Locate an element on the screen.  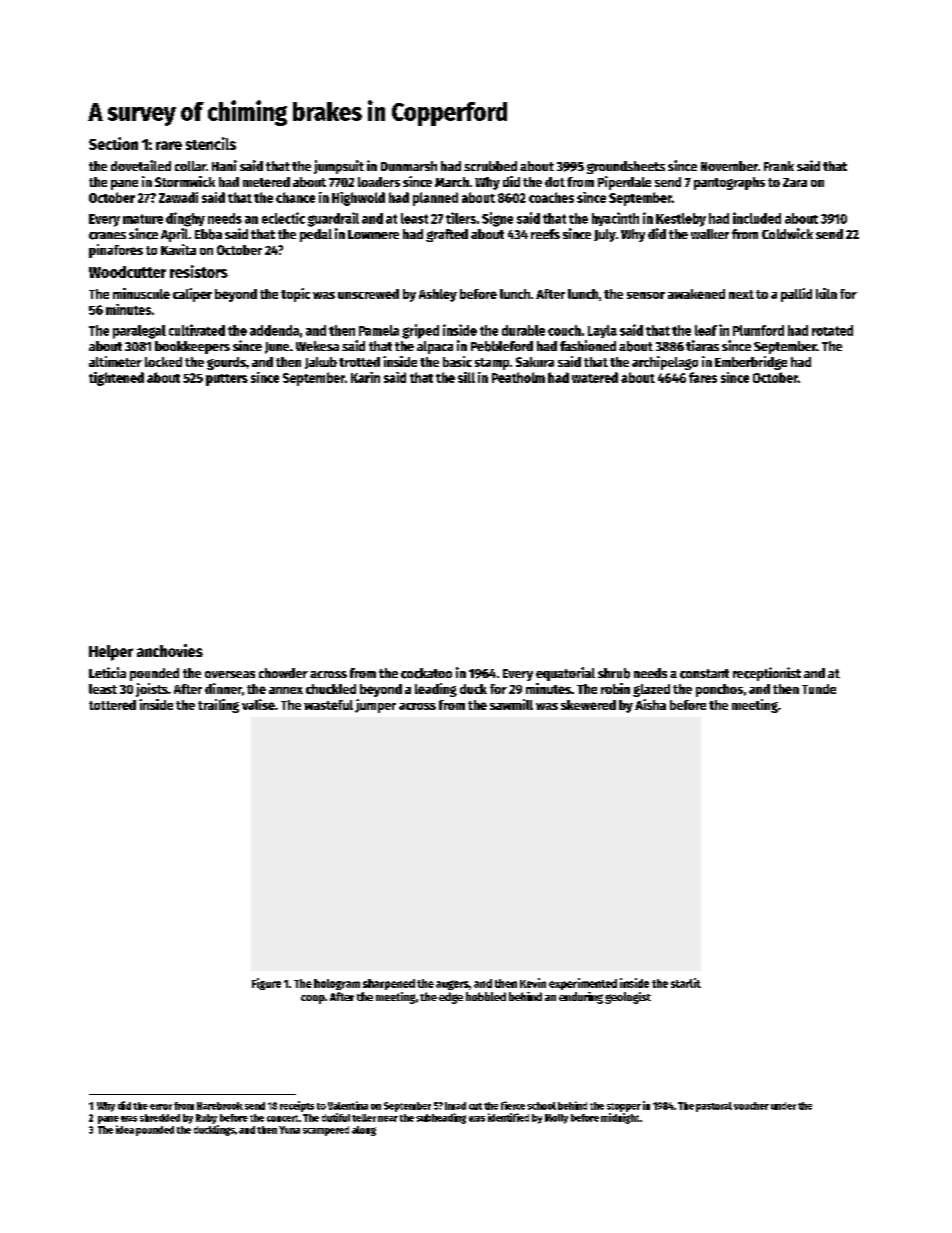
putters is located at coordinates (227, 380).
